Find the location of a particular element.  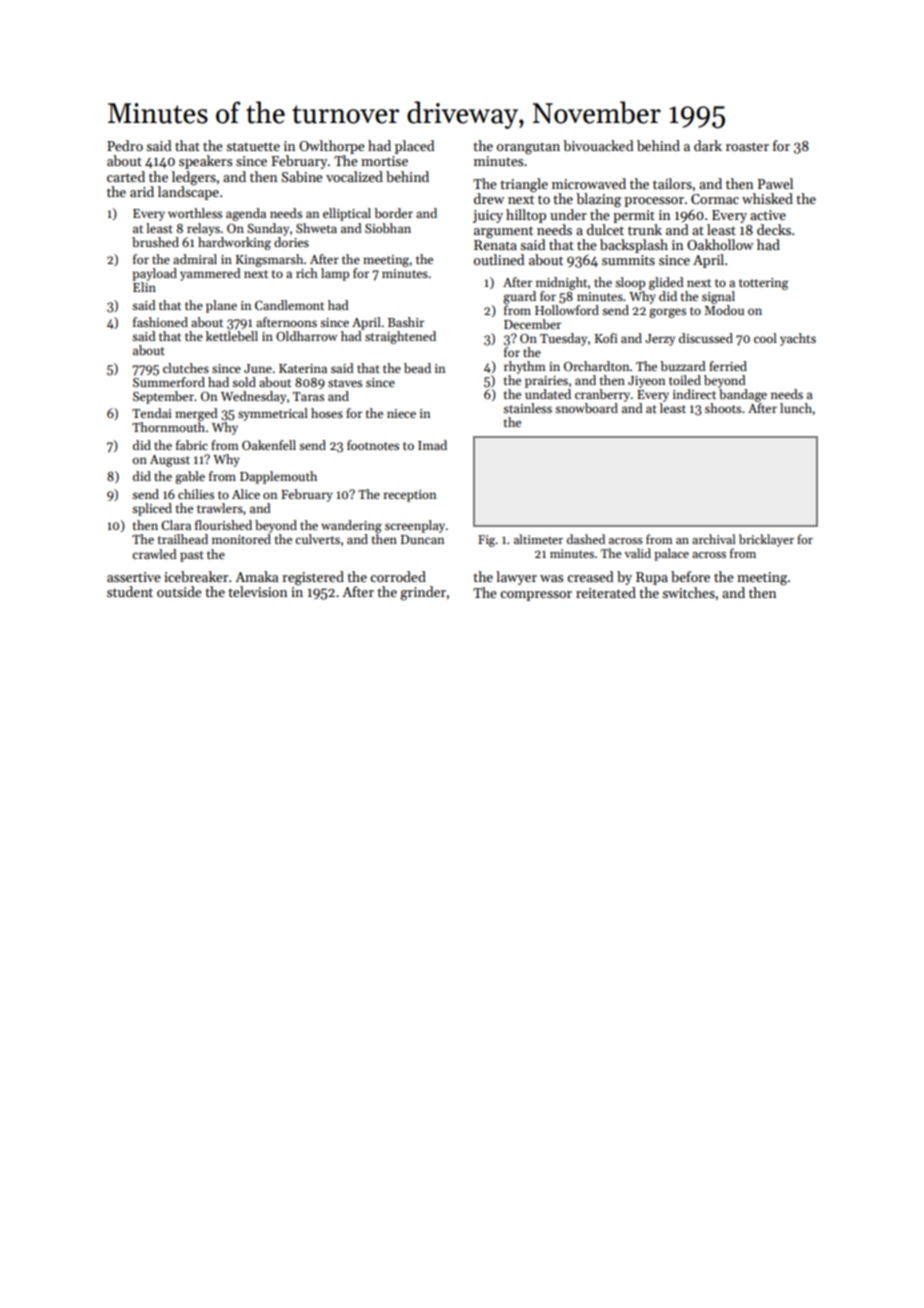

Tuesday is located at coordinates (563, 339).
